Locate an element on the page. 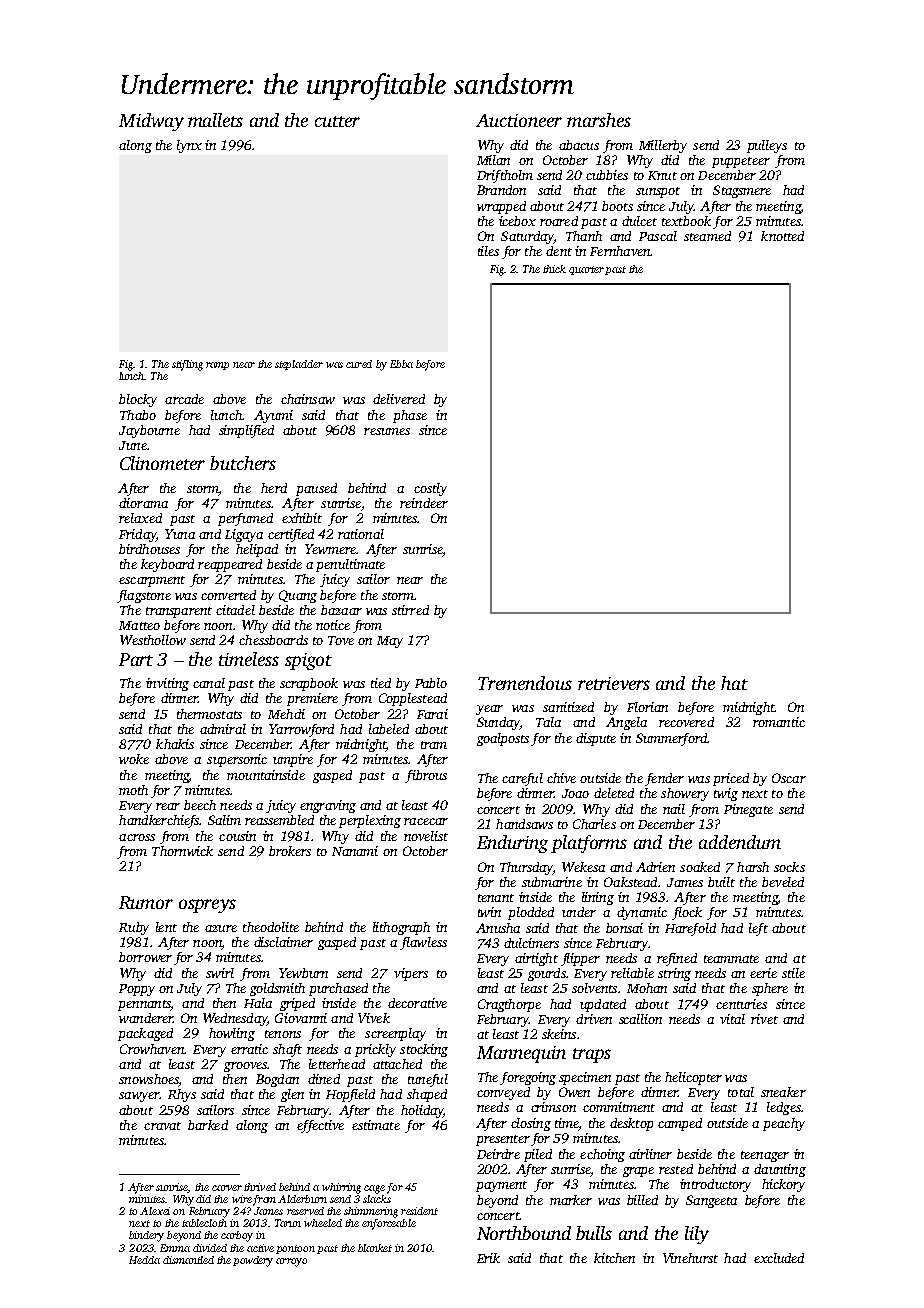  chessboards is located at coordinates (273, 640).
